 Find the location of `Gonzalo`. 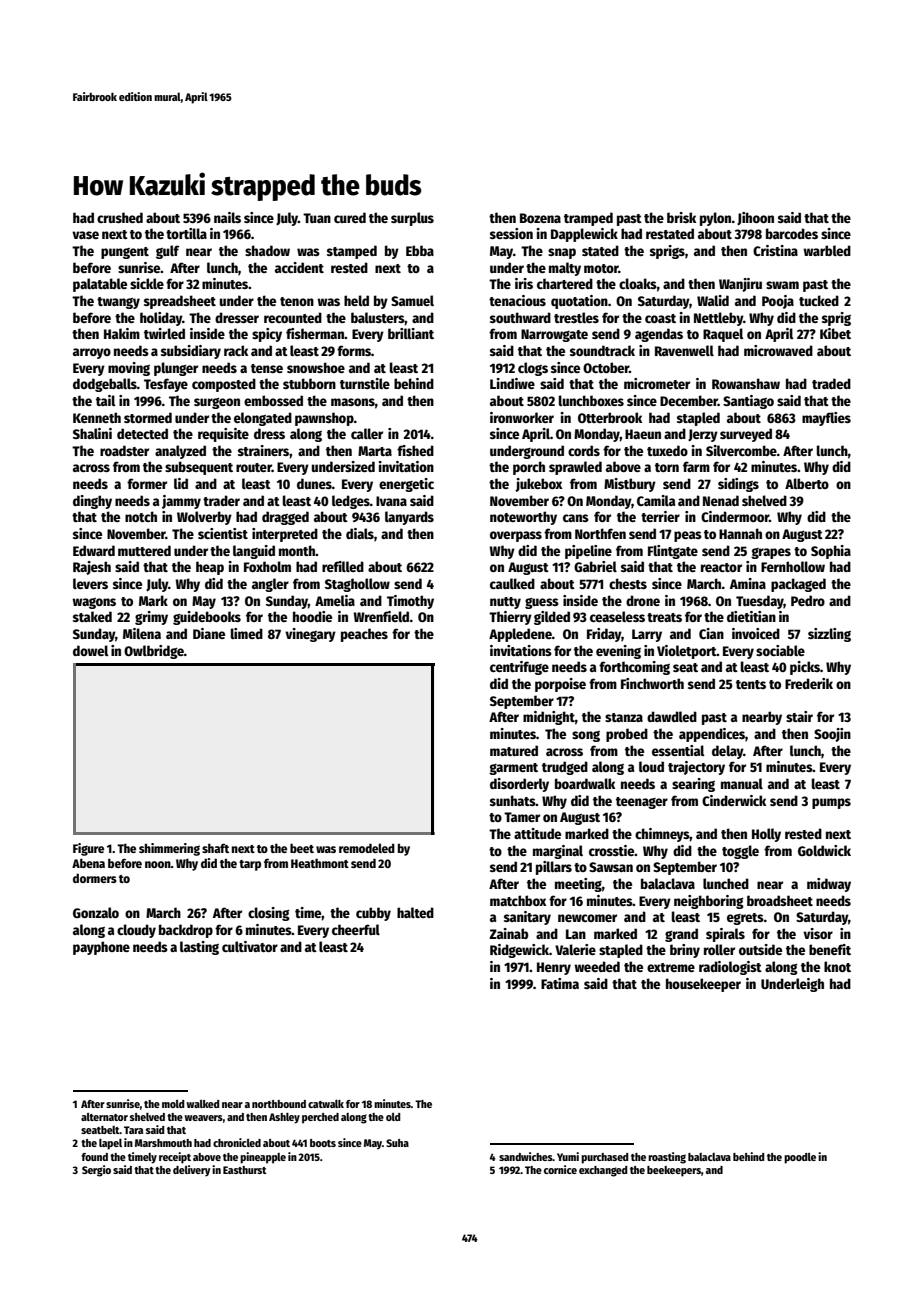

Gonzalo is located at coordinates (96, 912).
